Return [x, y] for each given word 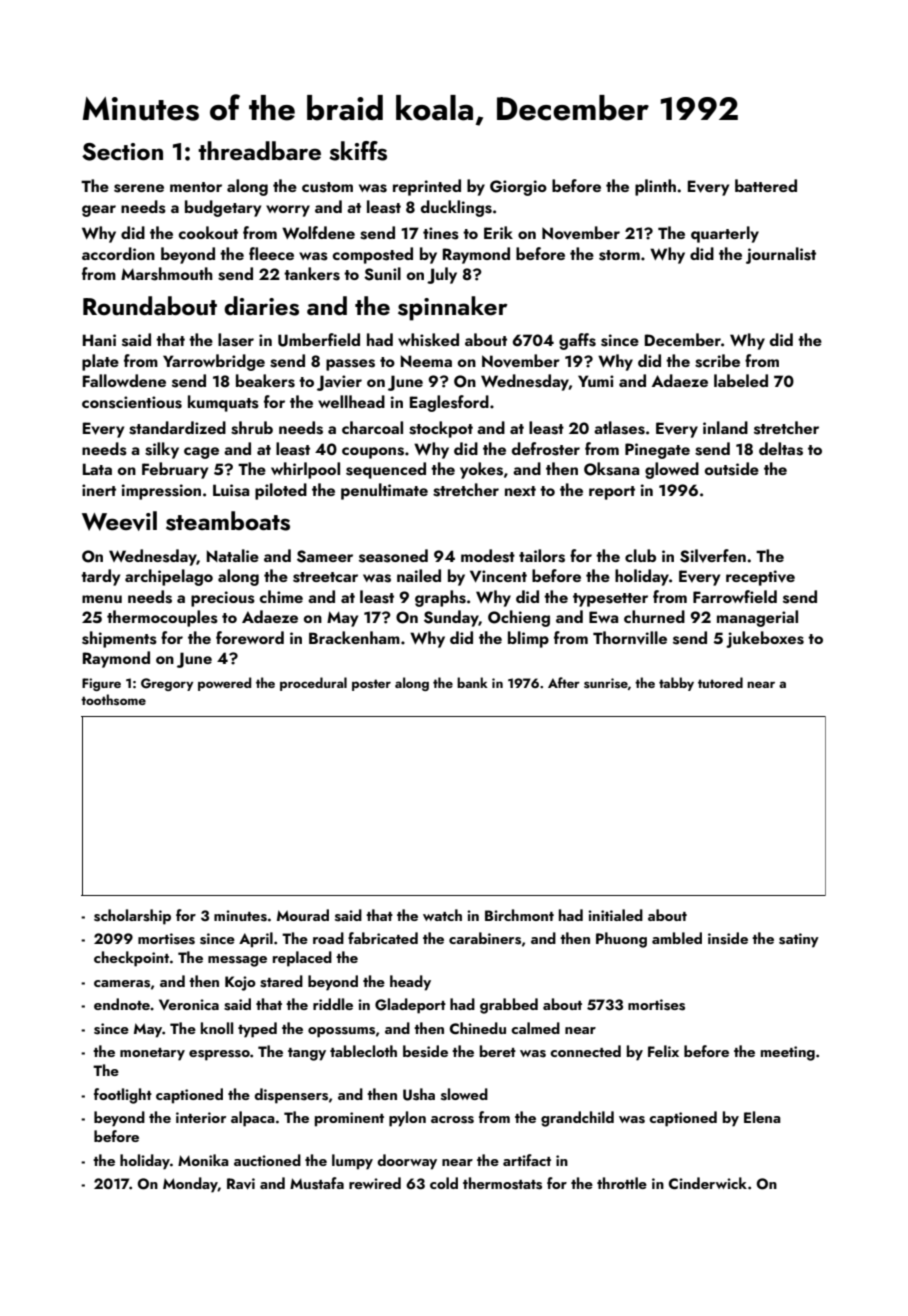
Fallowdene [124, 380]
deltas [781, 449]
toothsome [113, 699]
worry [288, 211]
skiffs [358, 151]
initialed [615, 915]
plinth [655, 187]
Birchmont [519, 915]
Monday [190, 1185]
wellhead [351, 401]
